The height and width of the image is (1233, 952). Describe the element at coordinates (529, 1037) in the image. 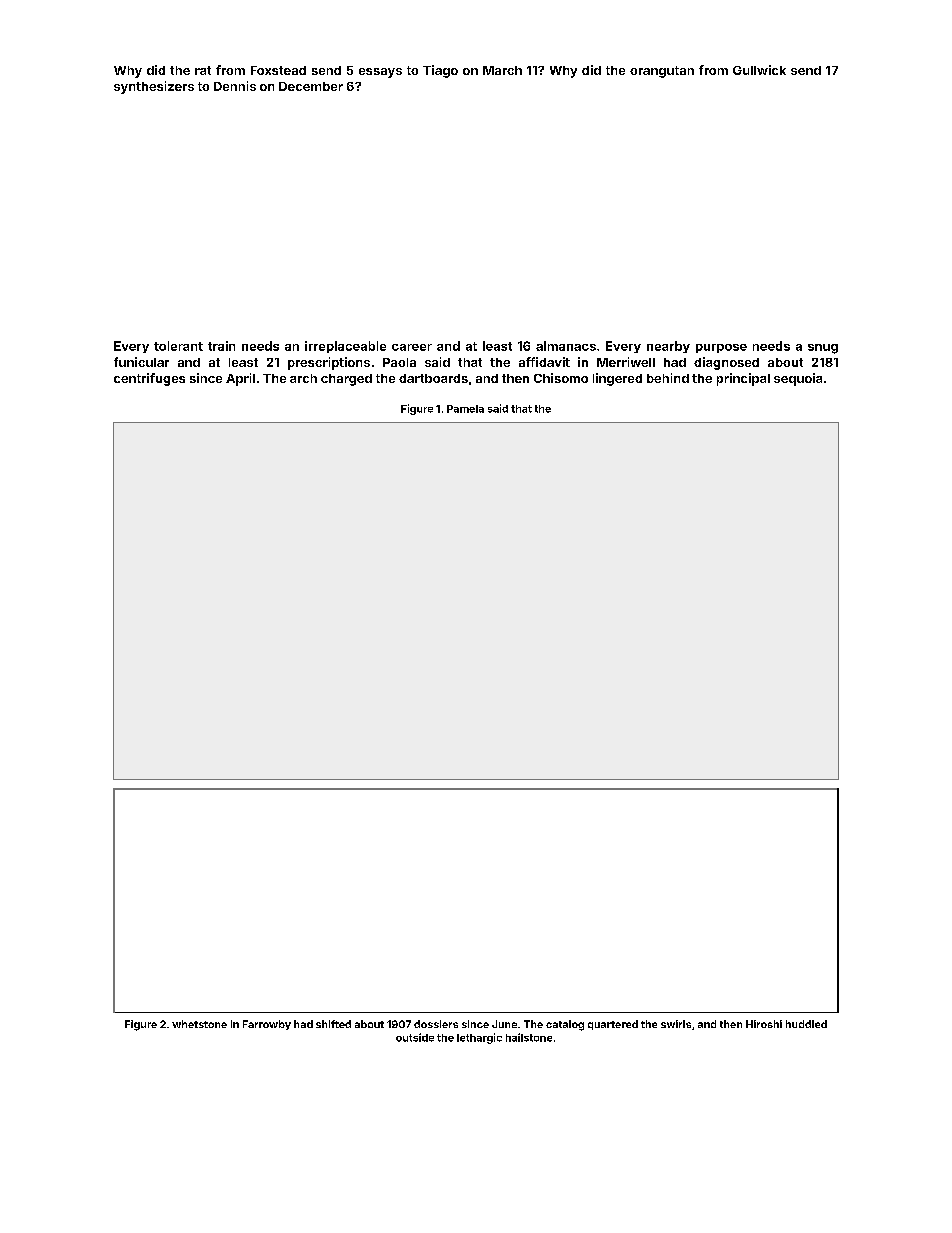

I see `hailstone` at that location.
